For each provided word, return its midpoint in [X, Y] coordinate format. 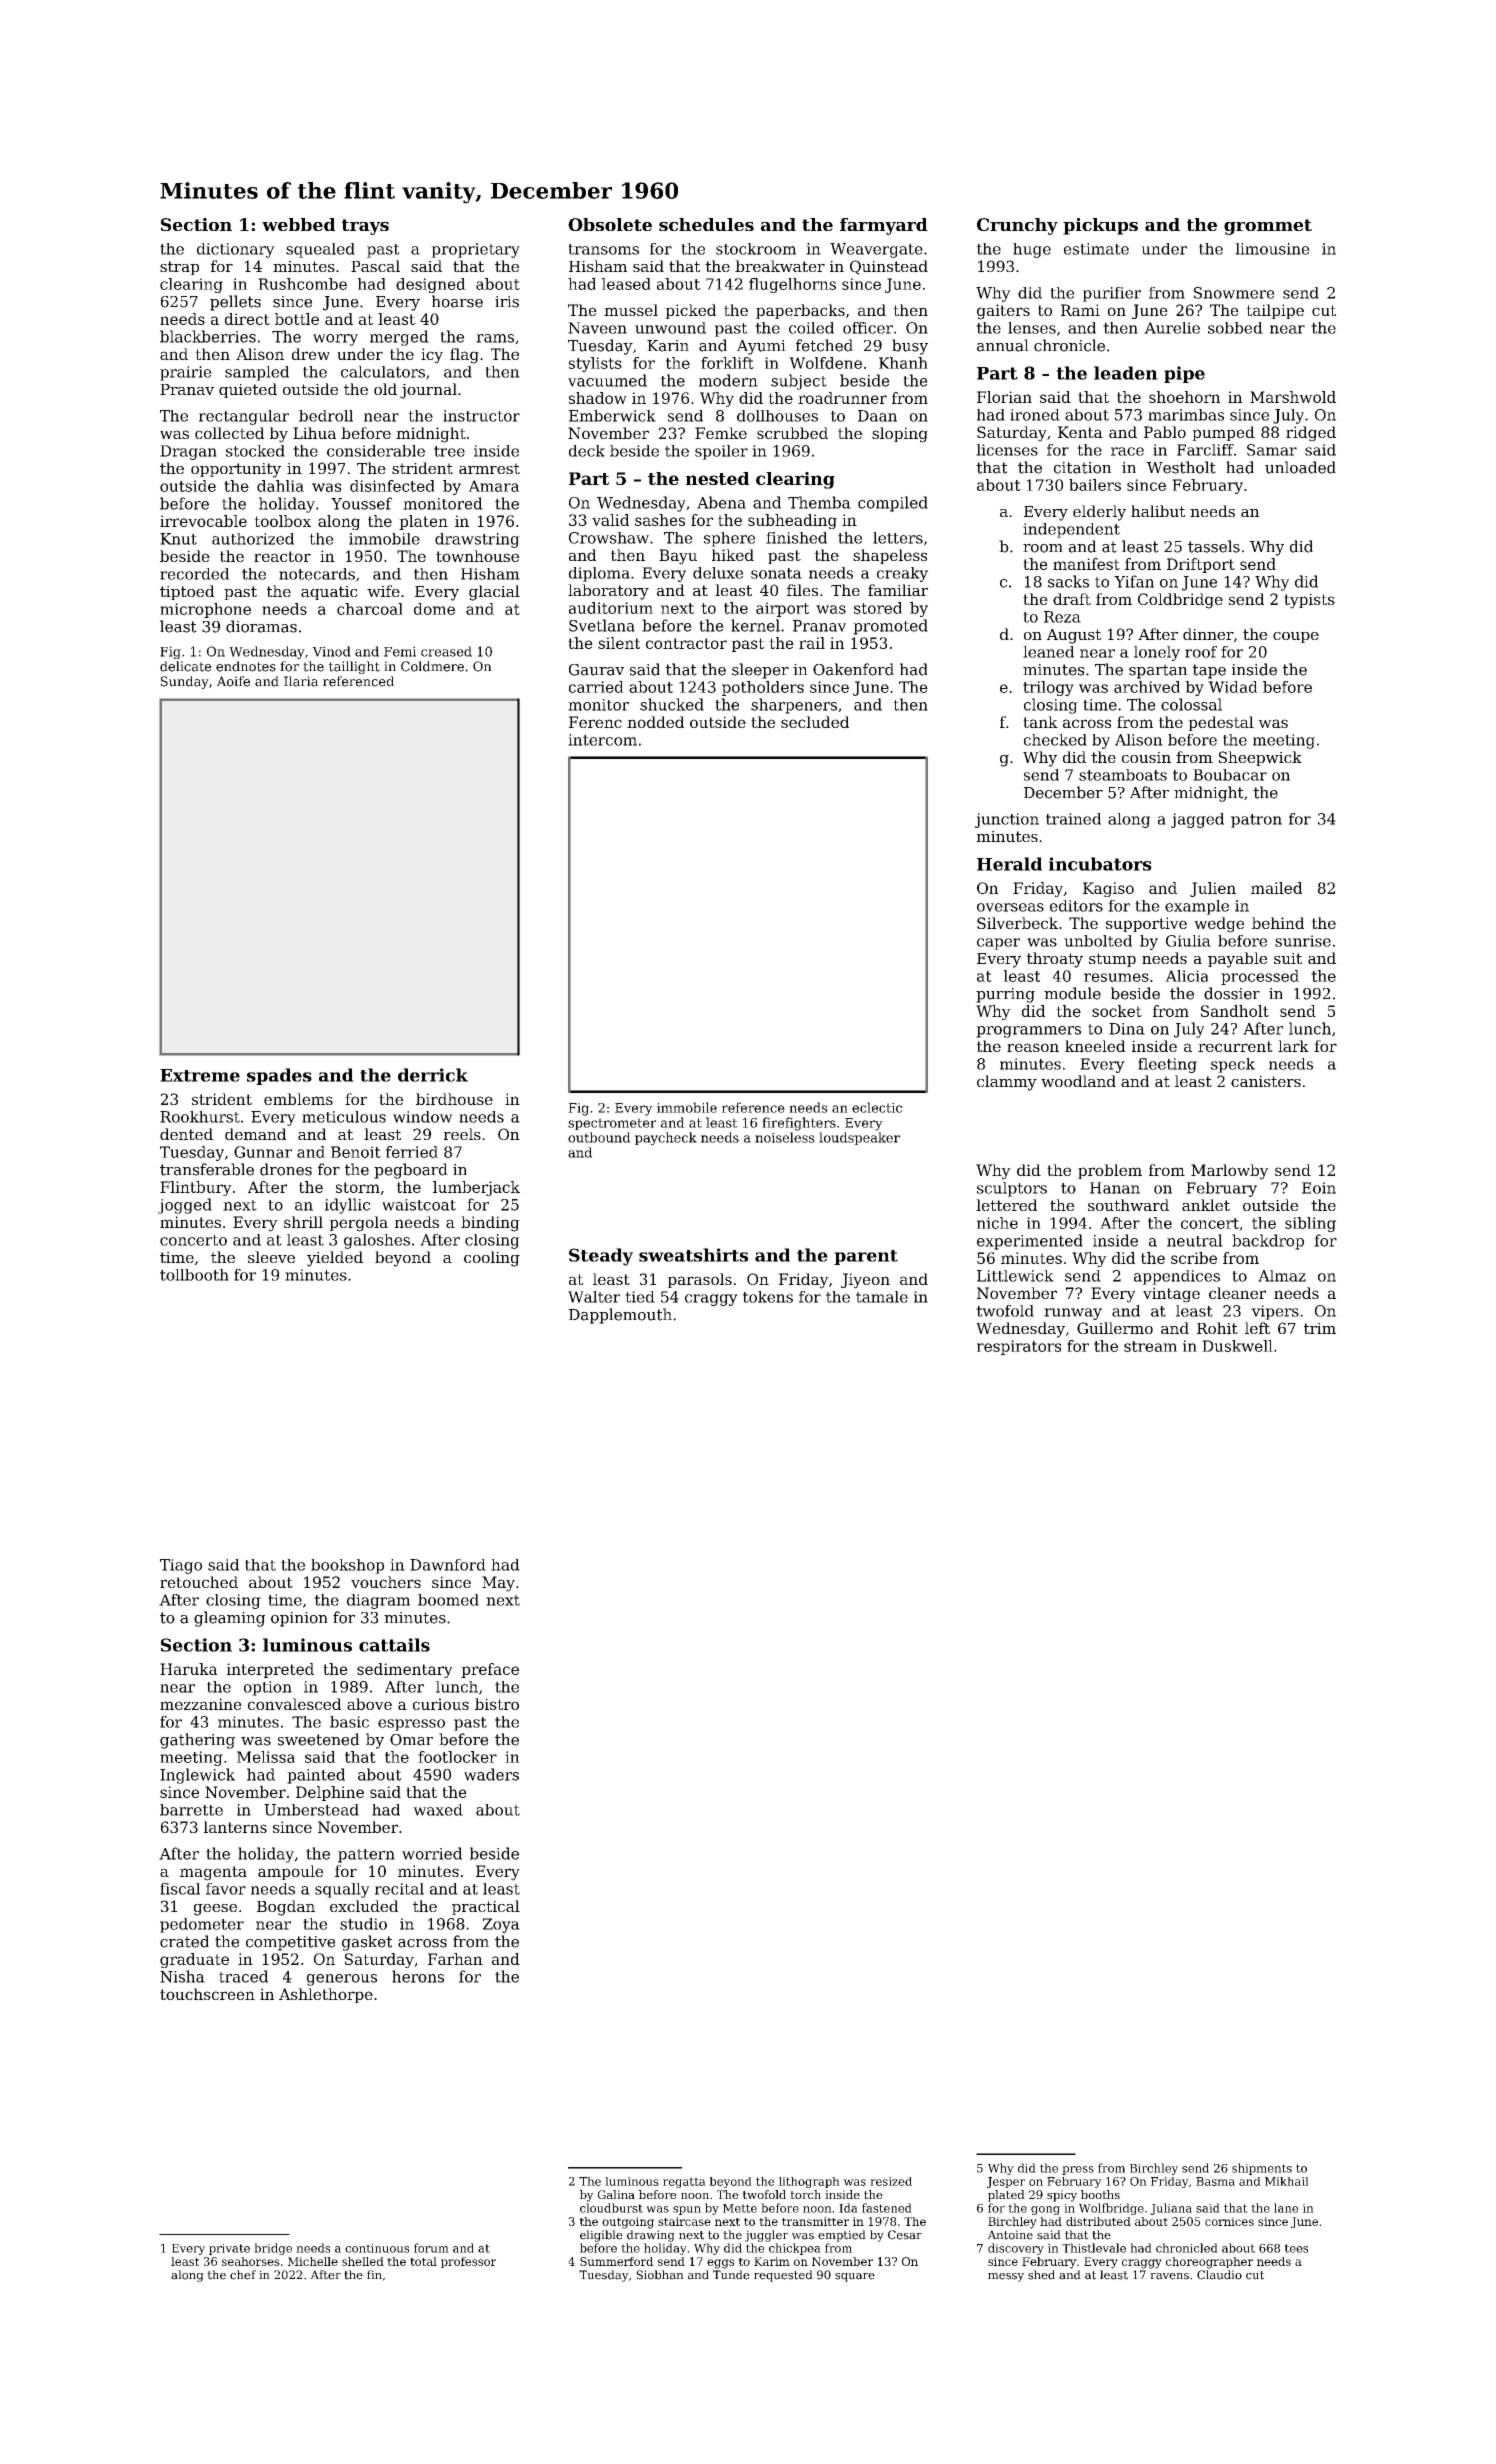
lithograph [809, 2182]
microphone [205, 610]
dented [186, 1134]
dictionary [236, 250]
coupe [1296, 637]
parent [866, 1257]
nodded [655, 722]
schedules [706, 224]
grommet [1268, 227]
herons [418, 1976]
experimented [1030, 1242]
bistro [497, 1704]
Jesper [1006, 2182]
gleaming [229, 1619]
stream [1150, 1346]
